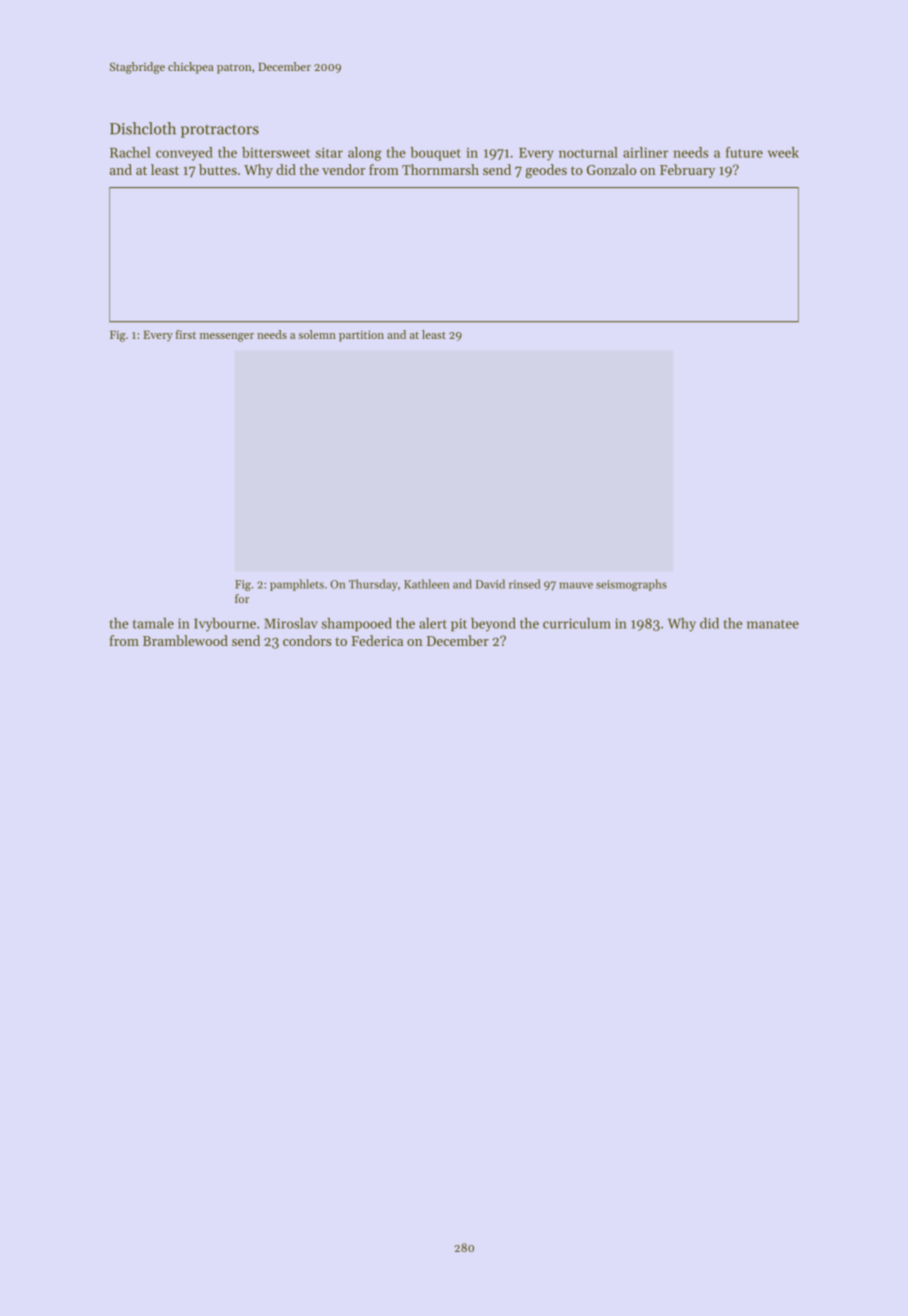  Describe the element at coordinates (588, 152) in the screenshot. I see `nocturnal` at that location.
